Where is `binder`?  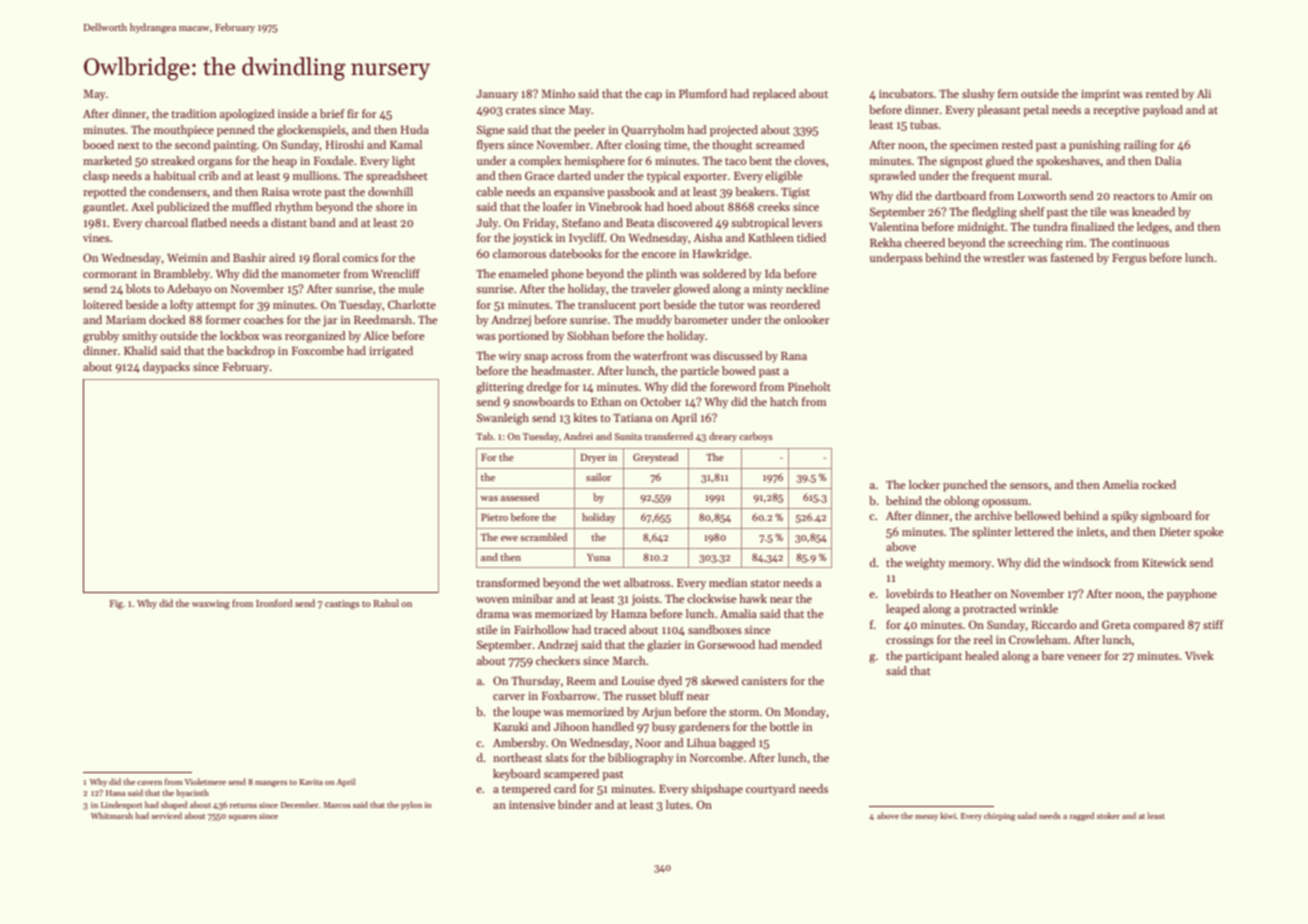
binder is located at coordinates (575, 804).
